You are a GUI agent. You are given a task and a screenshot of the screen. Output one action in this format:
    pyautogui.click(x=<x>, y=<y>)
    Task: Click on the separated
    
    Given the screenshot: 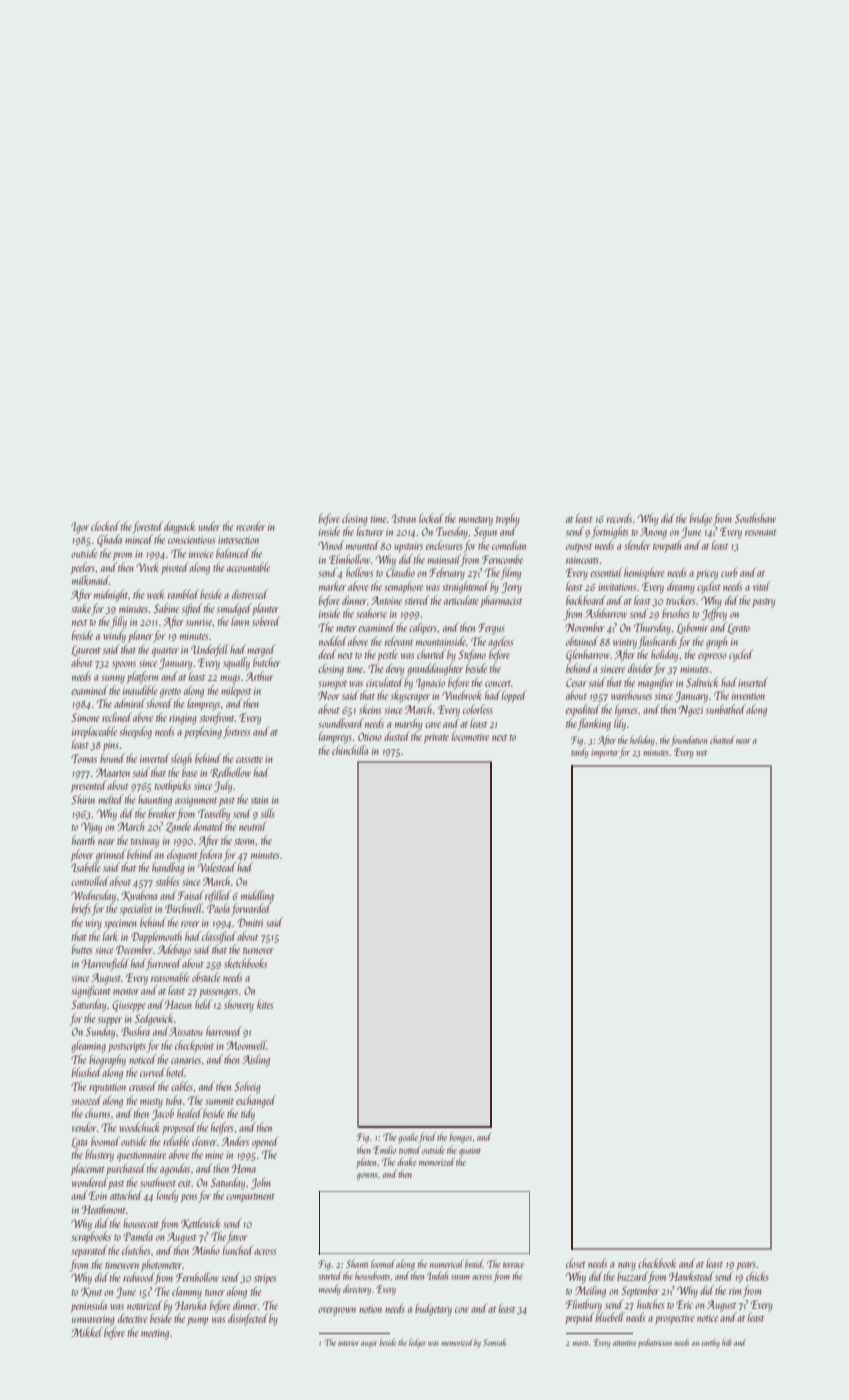 What is the action you would take?
    pyautogui.click(x=89, y=1251)
